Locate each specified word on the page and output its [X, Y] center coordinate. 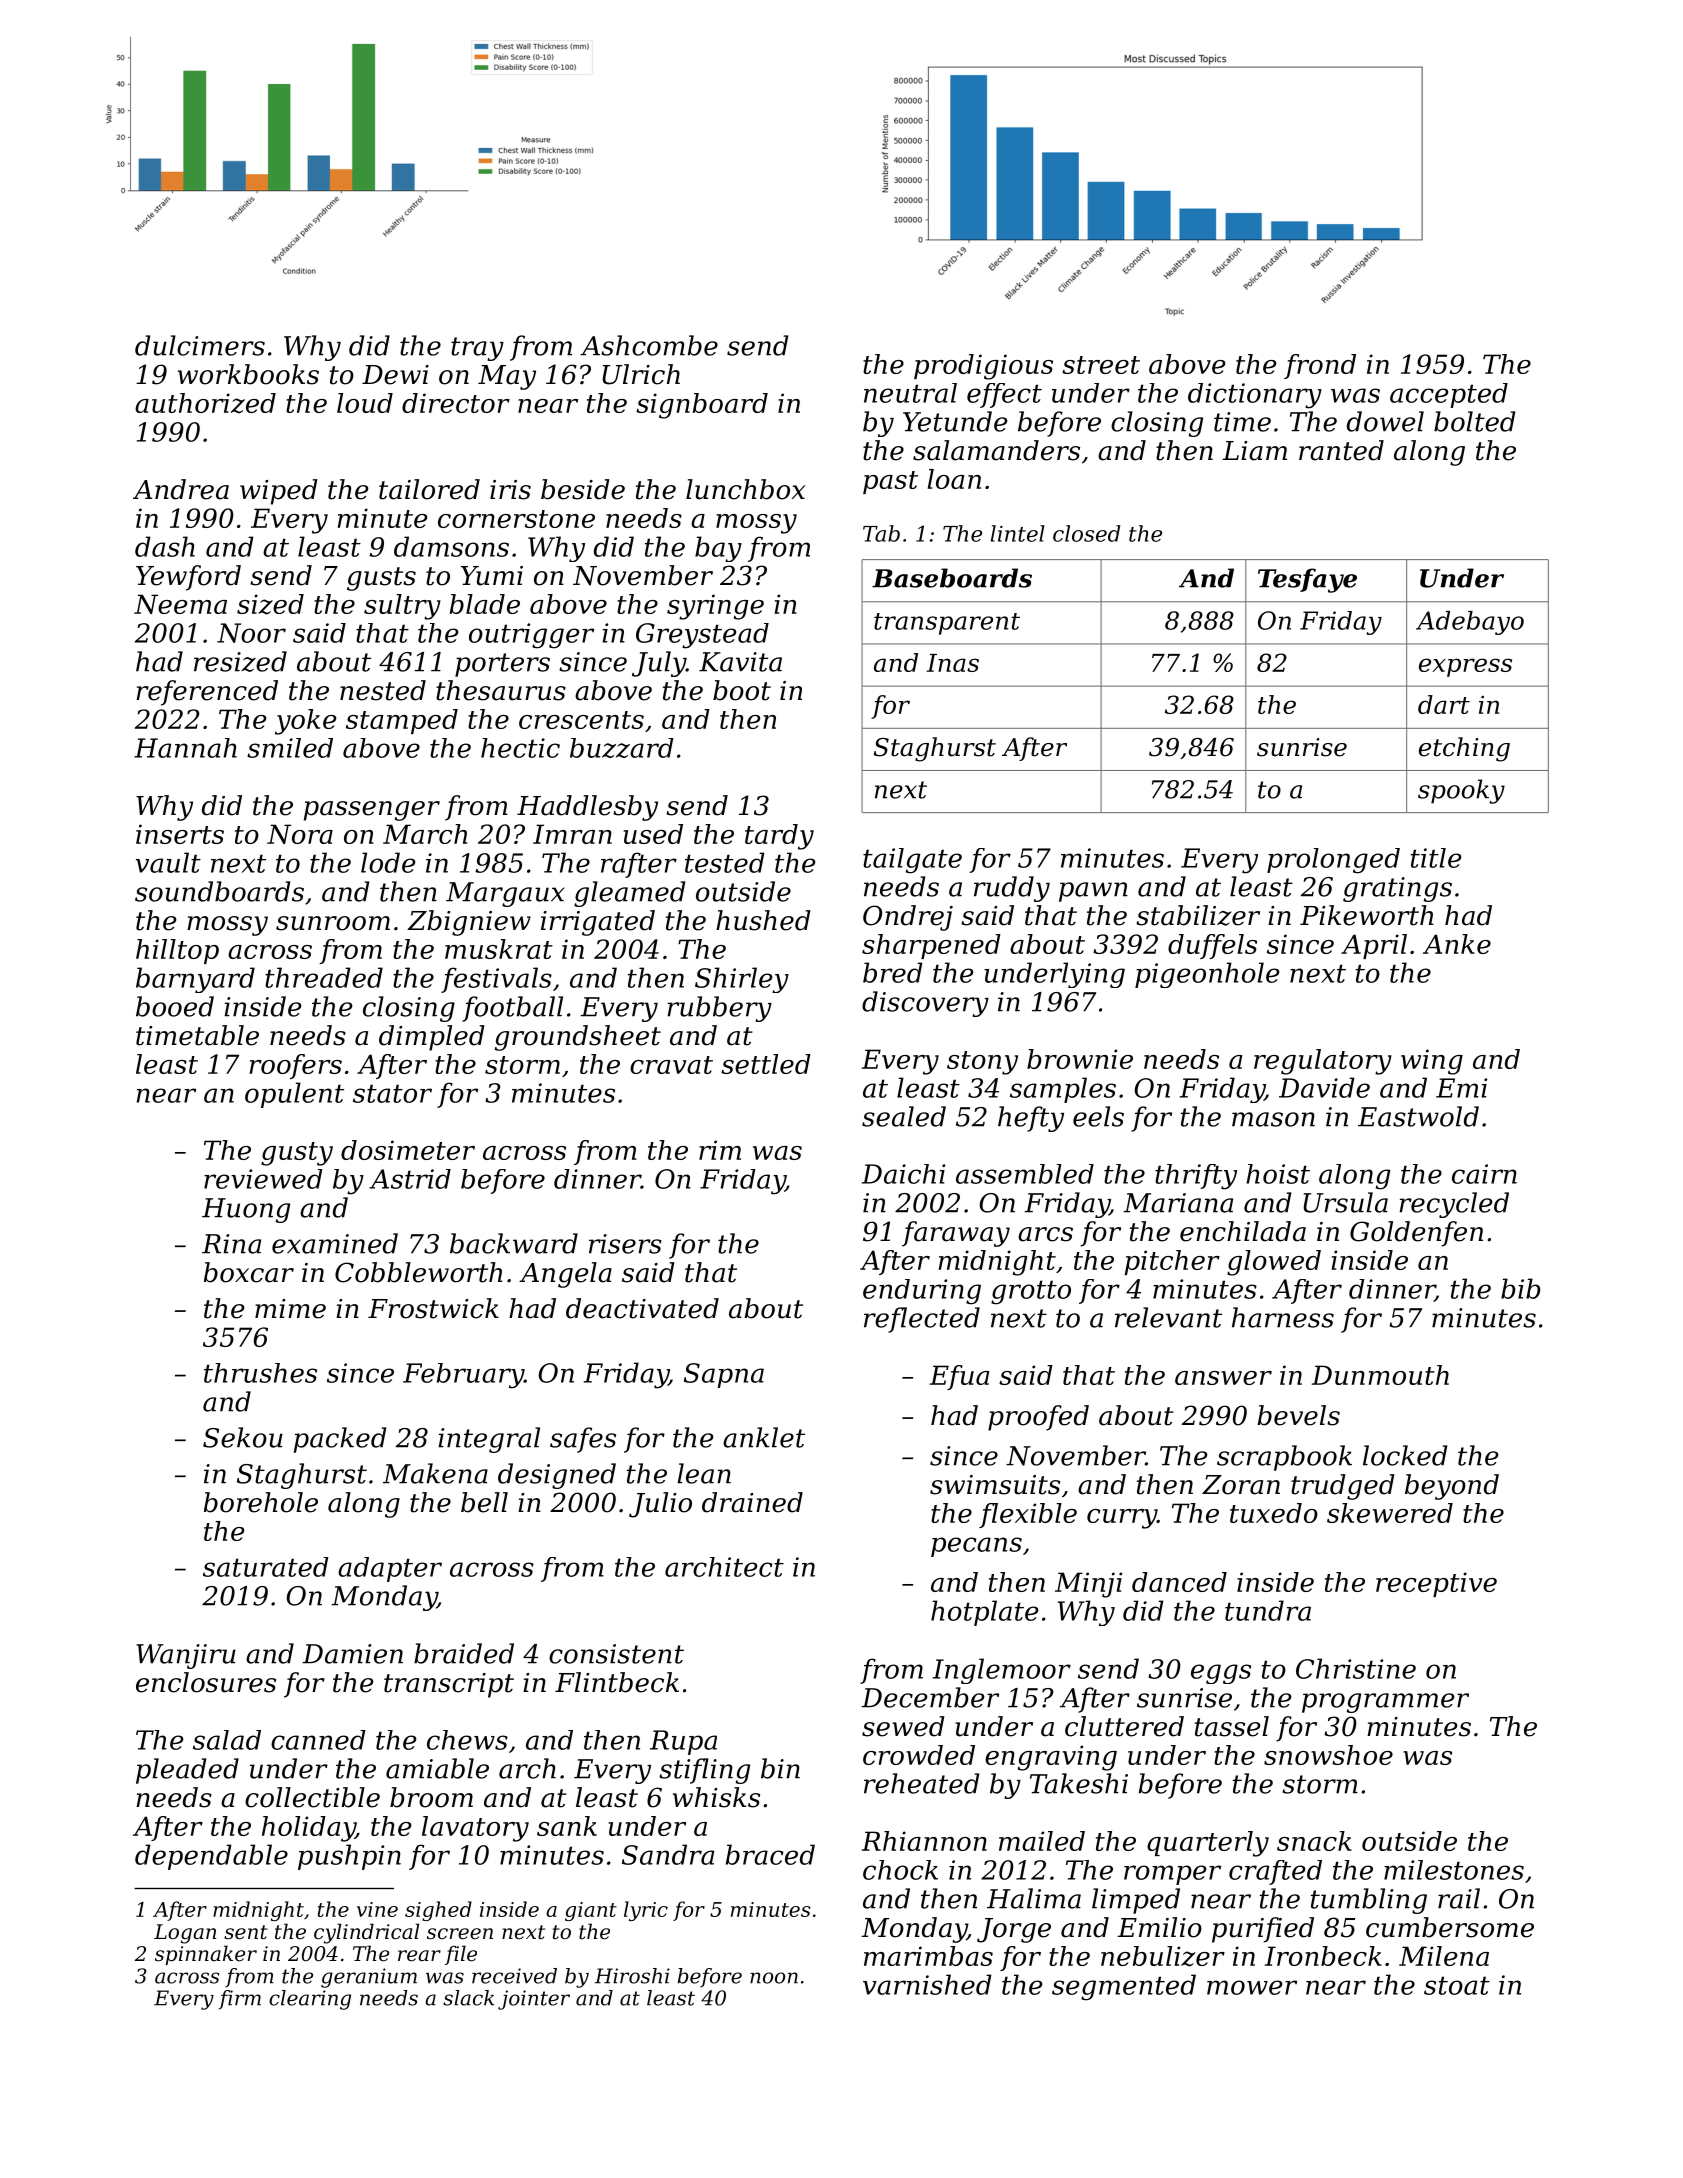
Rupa [683, 1742]
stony [982, 1063]
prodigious [983, 367]
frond [1320, 366]
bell [484, 1502]
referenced [207, 693]
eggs [1221, 1674]
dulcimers [200, 345]
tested [725, 862]
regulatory [1323, 1062]
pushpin [349, 1857]
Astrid [410, 1179]
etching [1464, 749]
